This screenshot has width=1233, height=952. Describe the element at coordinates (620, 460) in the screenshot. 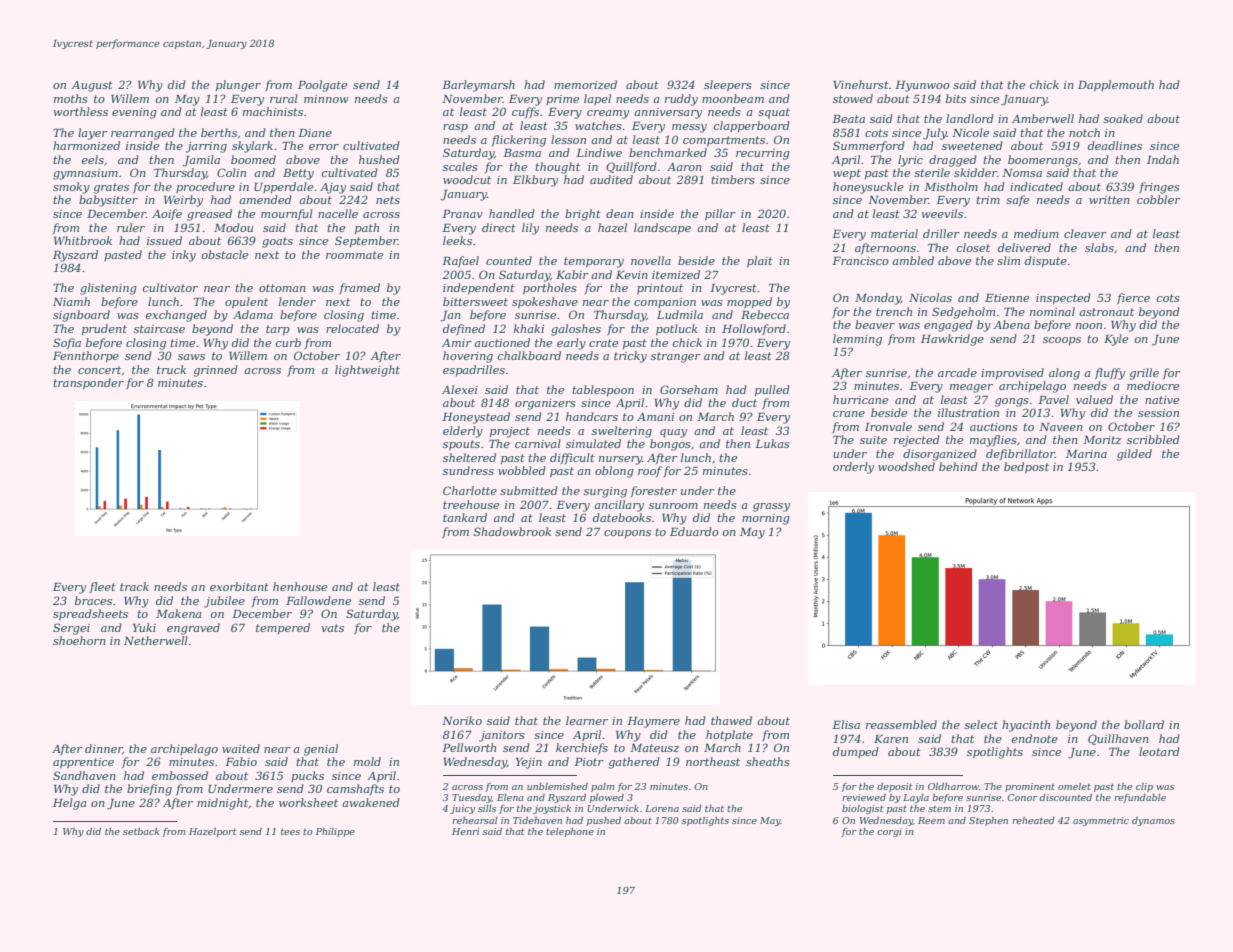

I see `nursery` at that location.
